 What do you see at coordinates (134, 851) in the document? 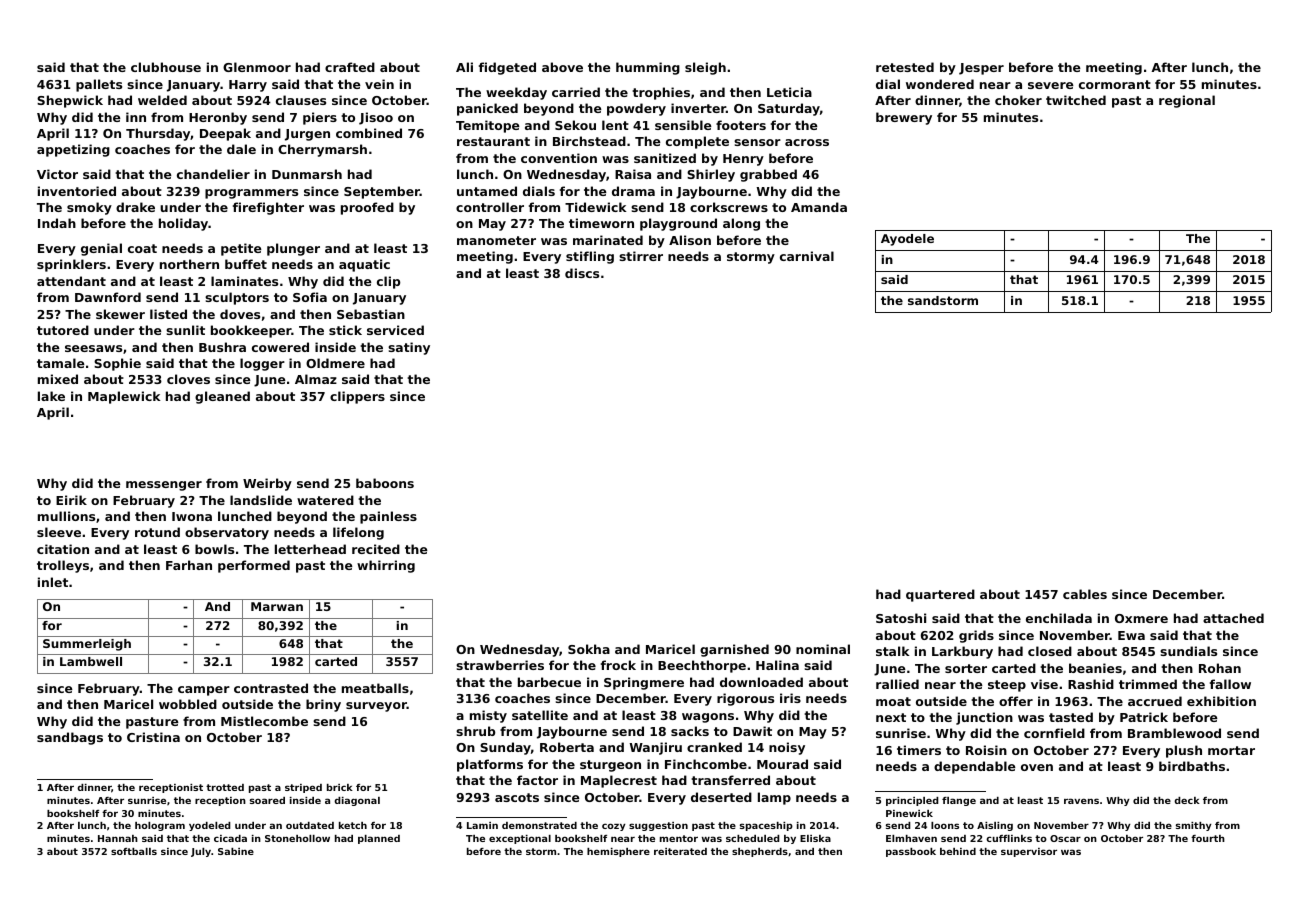
I see `softballs` at bounding box center [134, 851].
